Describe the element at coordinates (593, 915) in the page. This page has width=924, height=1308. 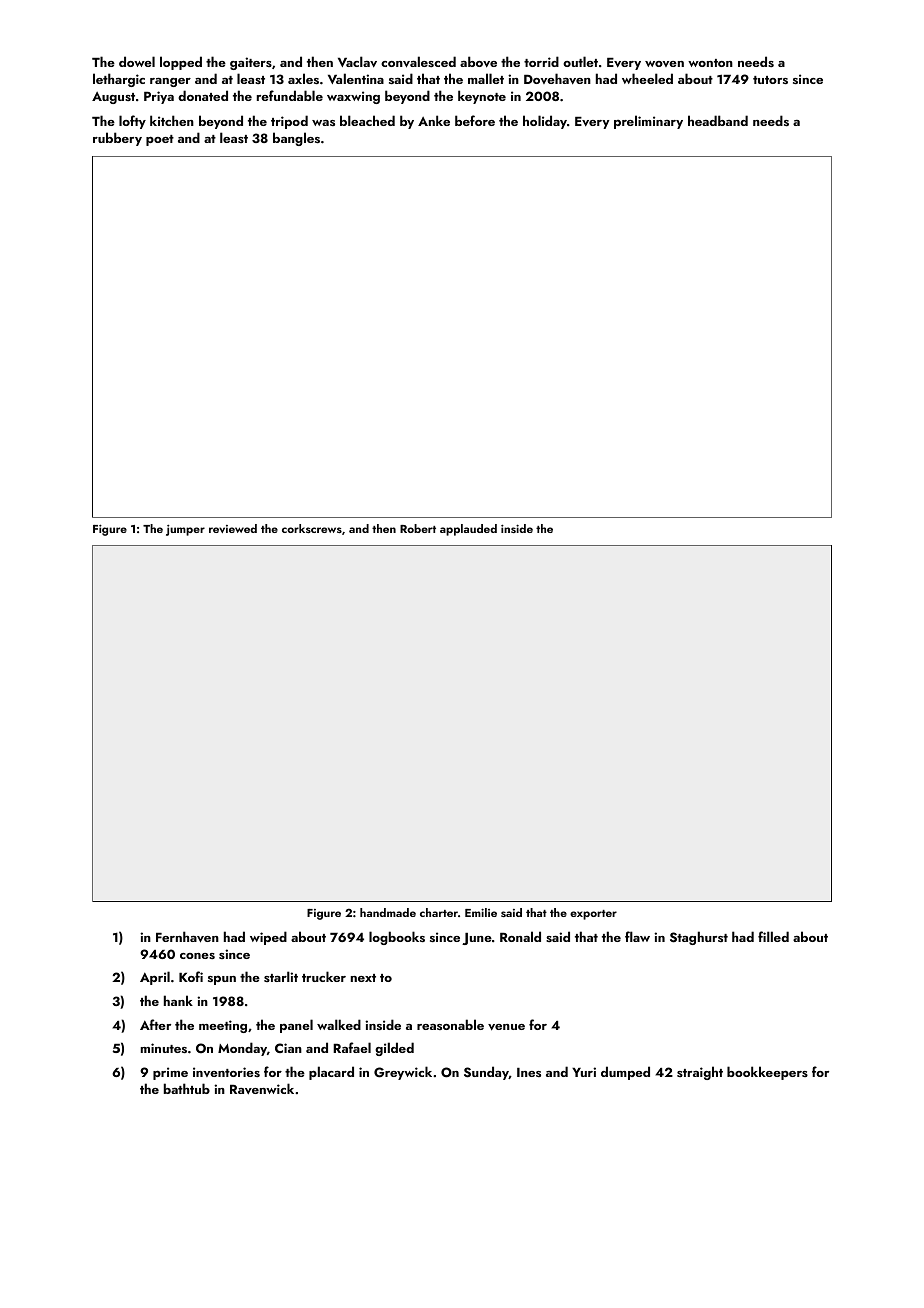
I see `exporter` at that location.
